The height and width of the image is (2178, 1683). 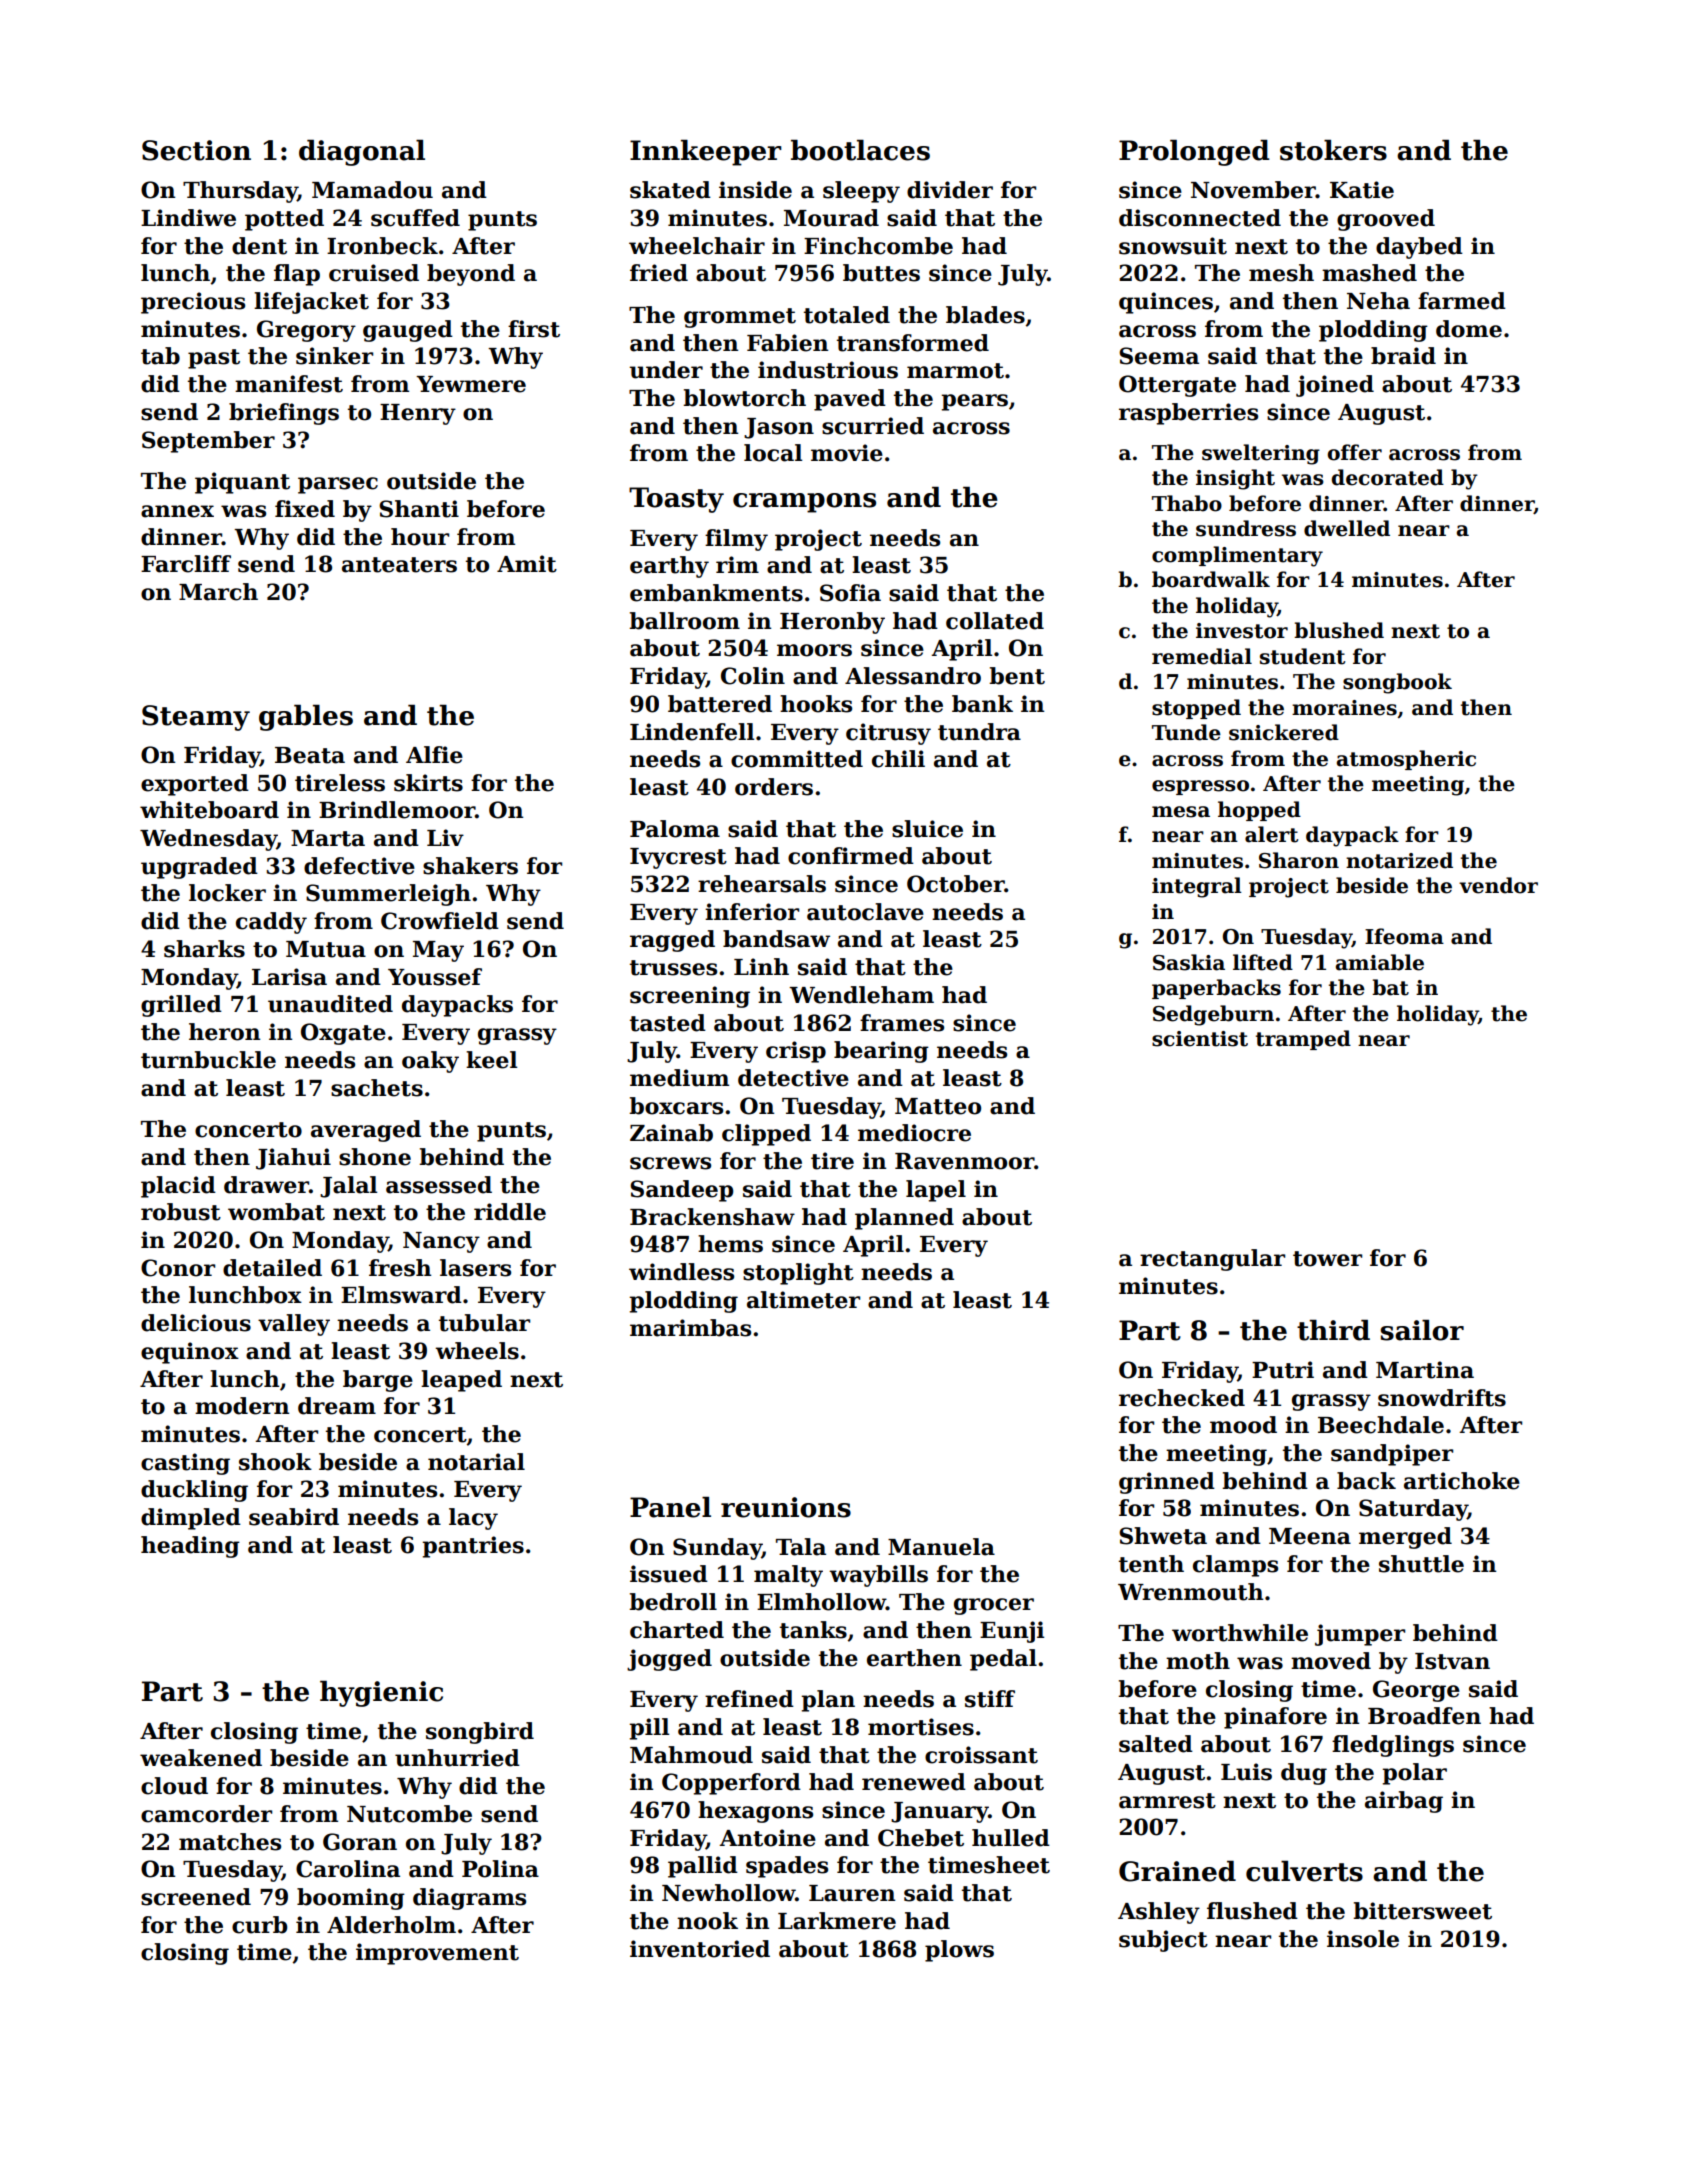 What do you see at coordinates (201, 1758) in the image?
I see `weakened` at bounding box center [201, 1758].
